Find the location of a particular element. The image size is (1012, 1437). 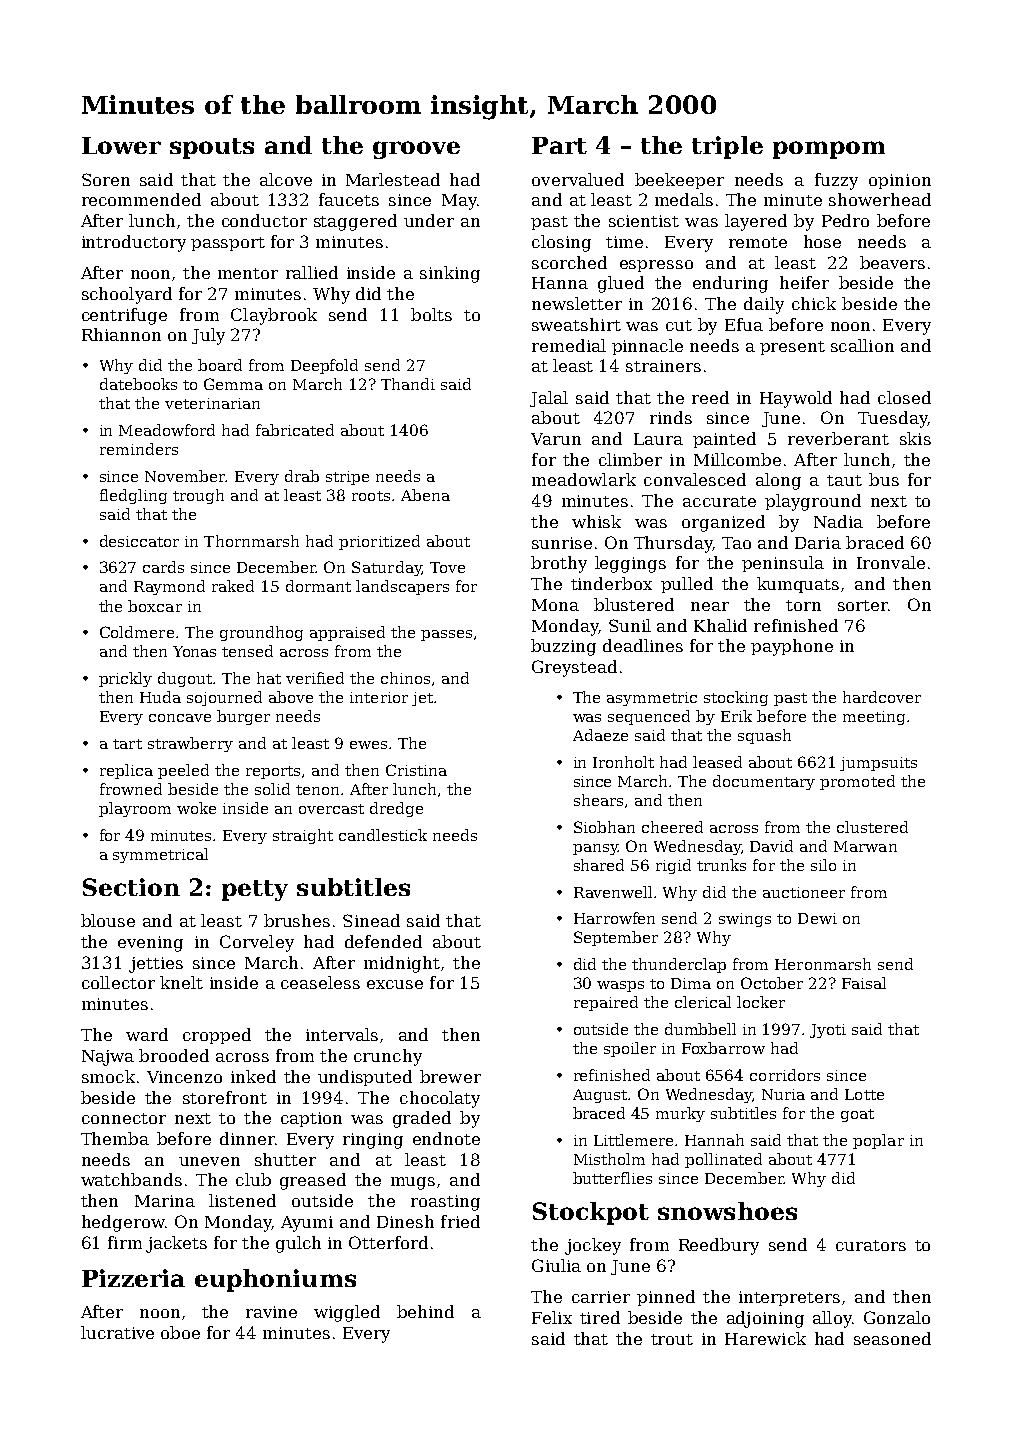

beavers is located at coordinates (892, 262).
